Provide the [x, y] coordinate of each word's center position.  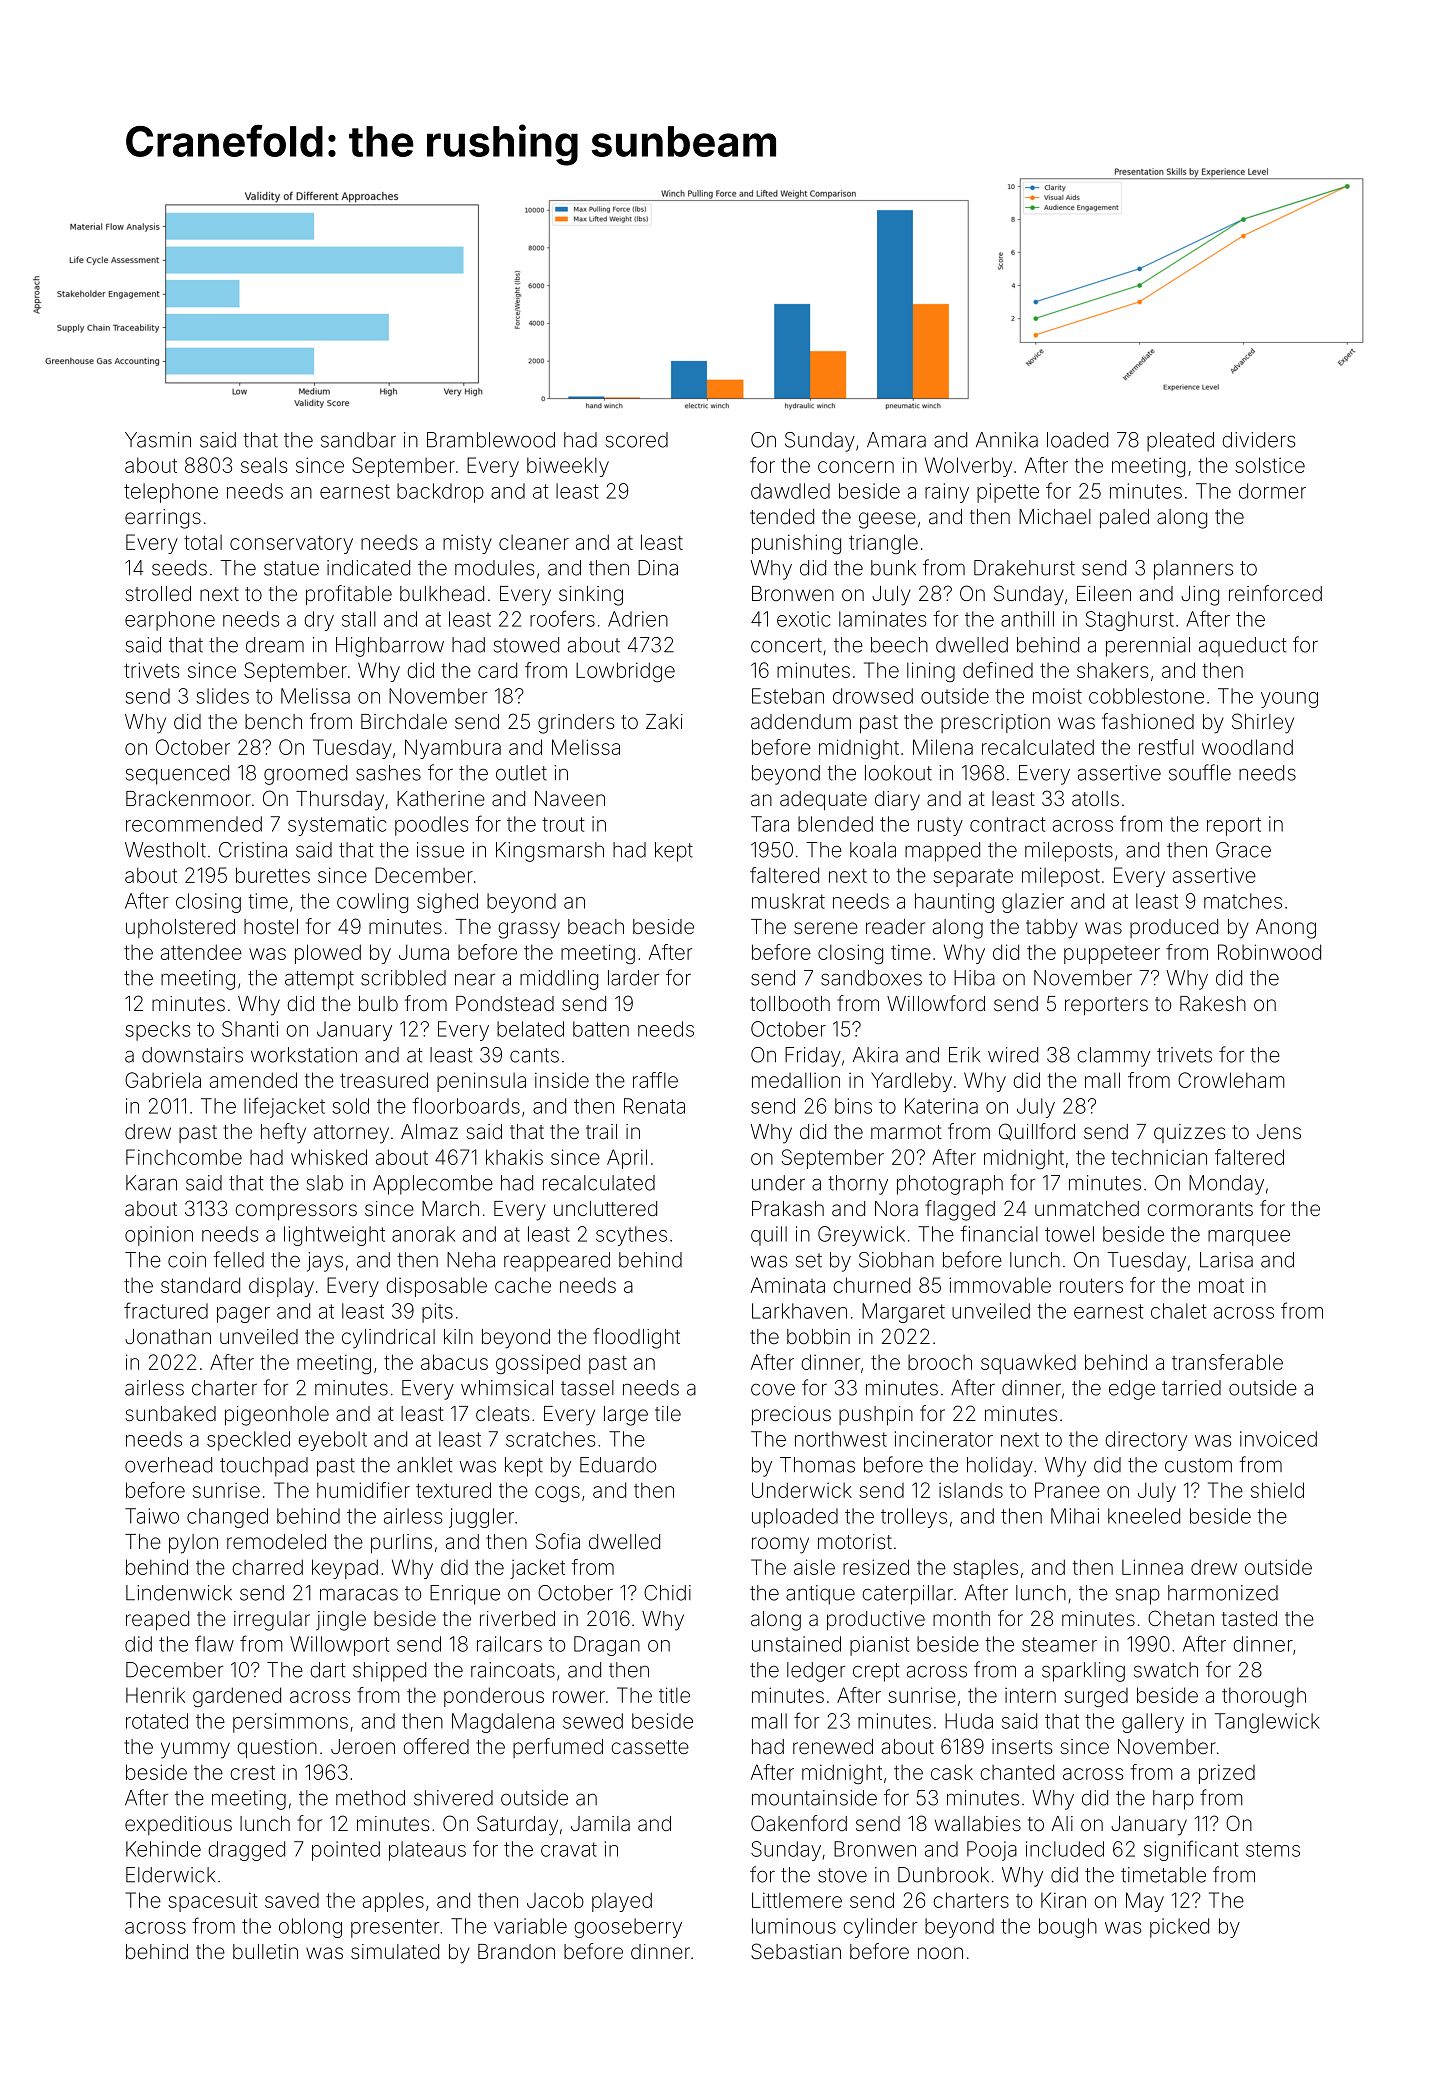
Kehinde [163, 1849]
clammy [1113, 1057]
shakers [1112, 670]
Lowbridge [625, 672]
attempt [319, 980]
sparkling [1083, 1672]
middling [559, 980]
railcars [509, 1644]
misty [467, 544]
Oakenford [799, 1823]
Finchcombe [184, 1157]
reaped [157, 1620]
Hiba [974, 978]
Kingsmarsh [550, 852]
